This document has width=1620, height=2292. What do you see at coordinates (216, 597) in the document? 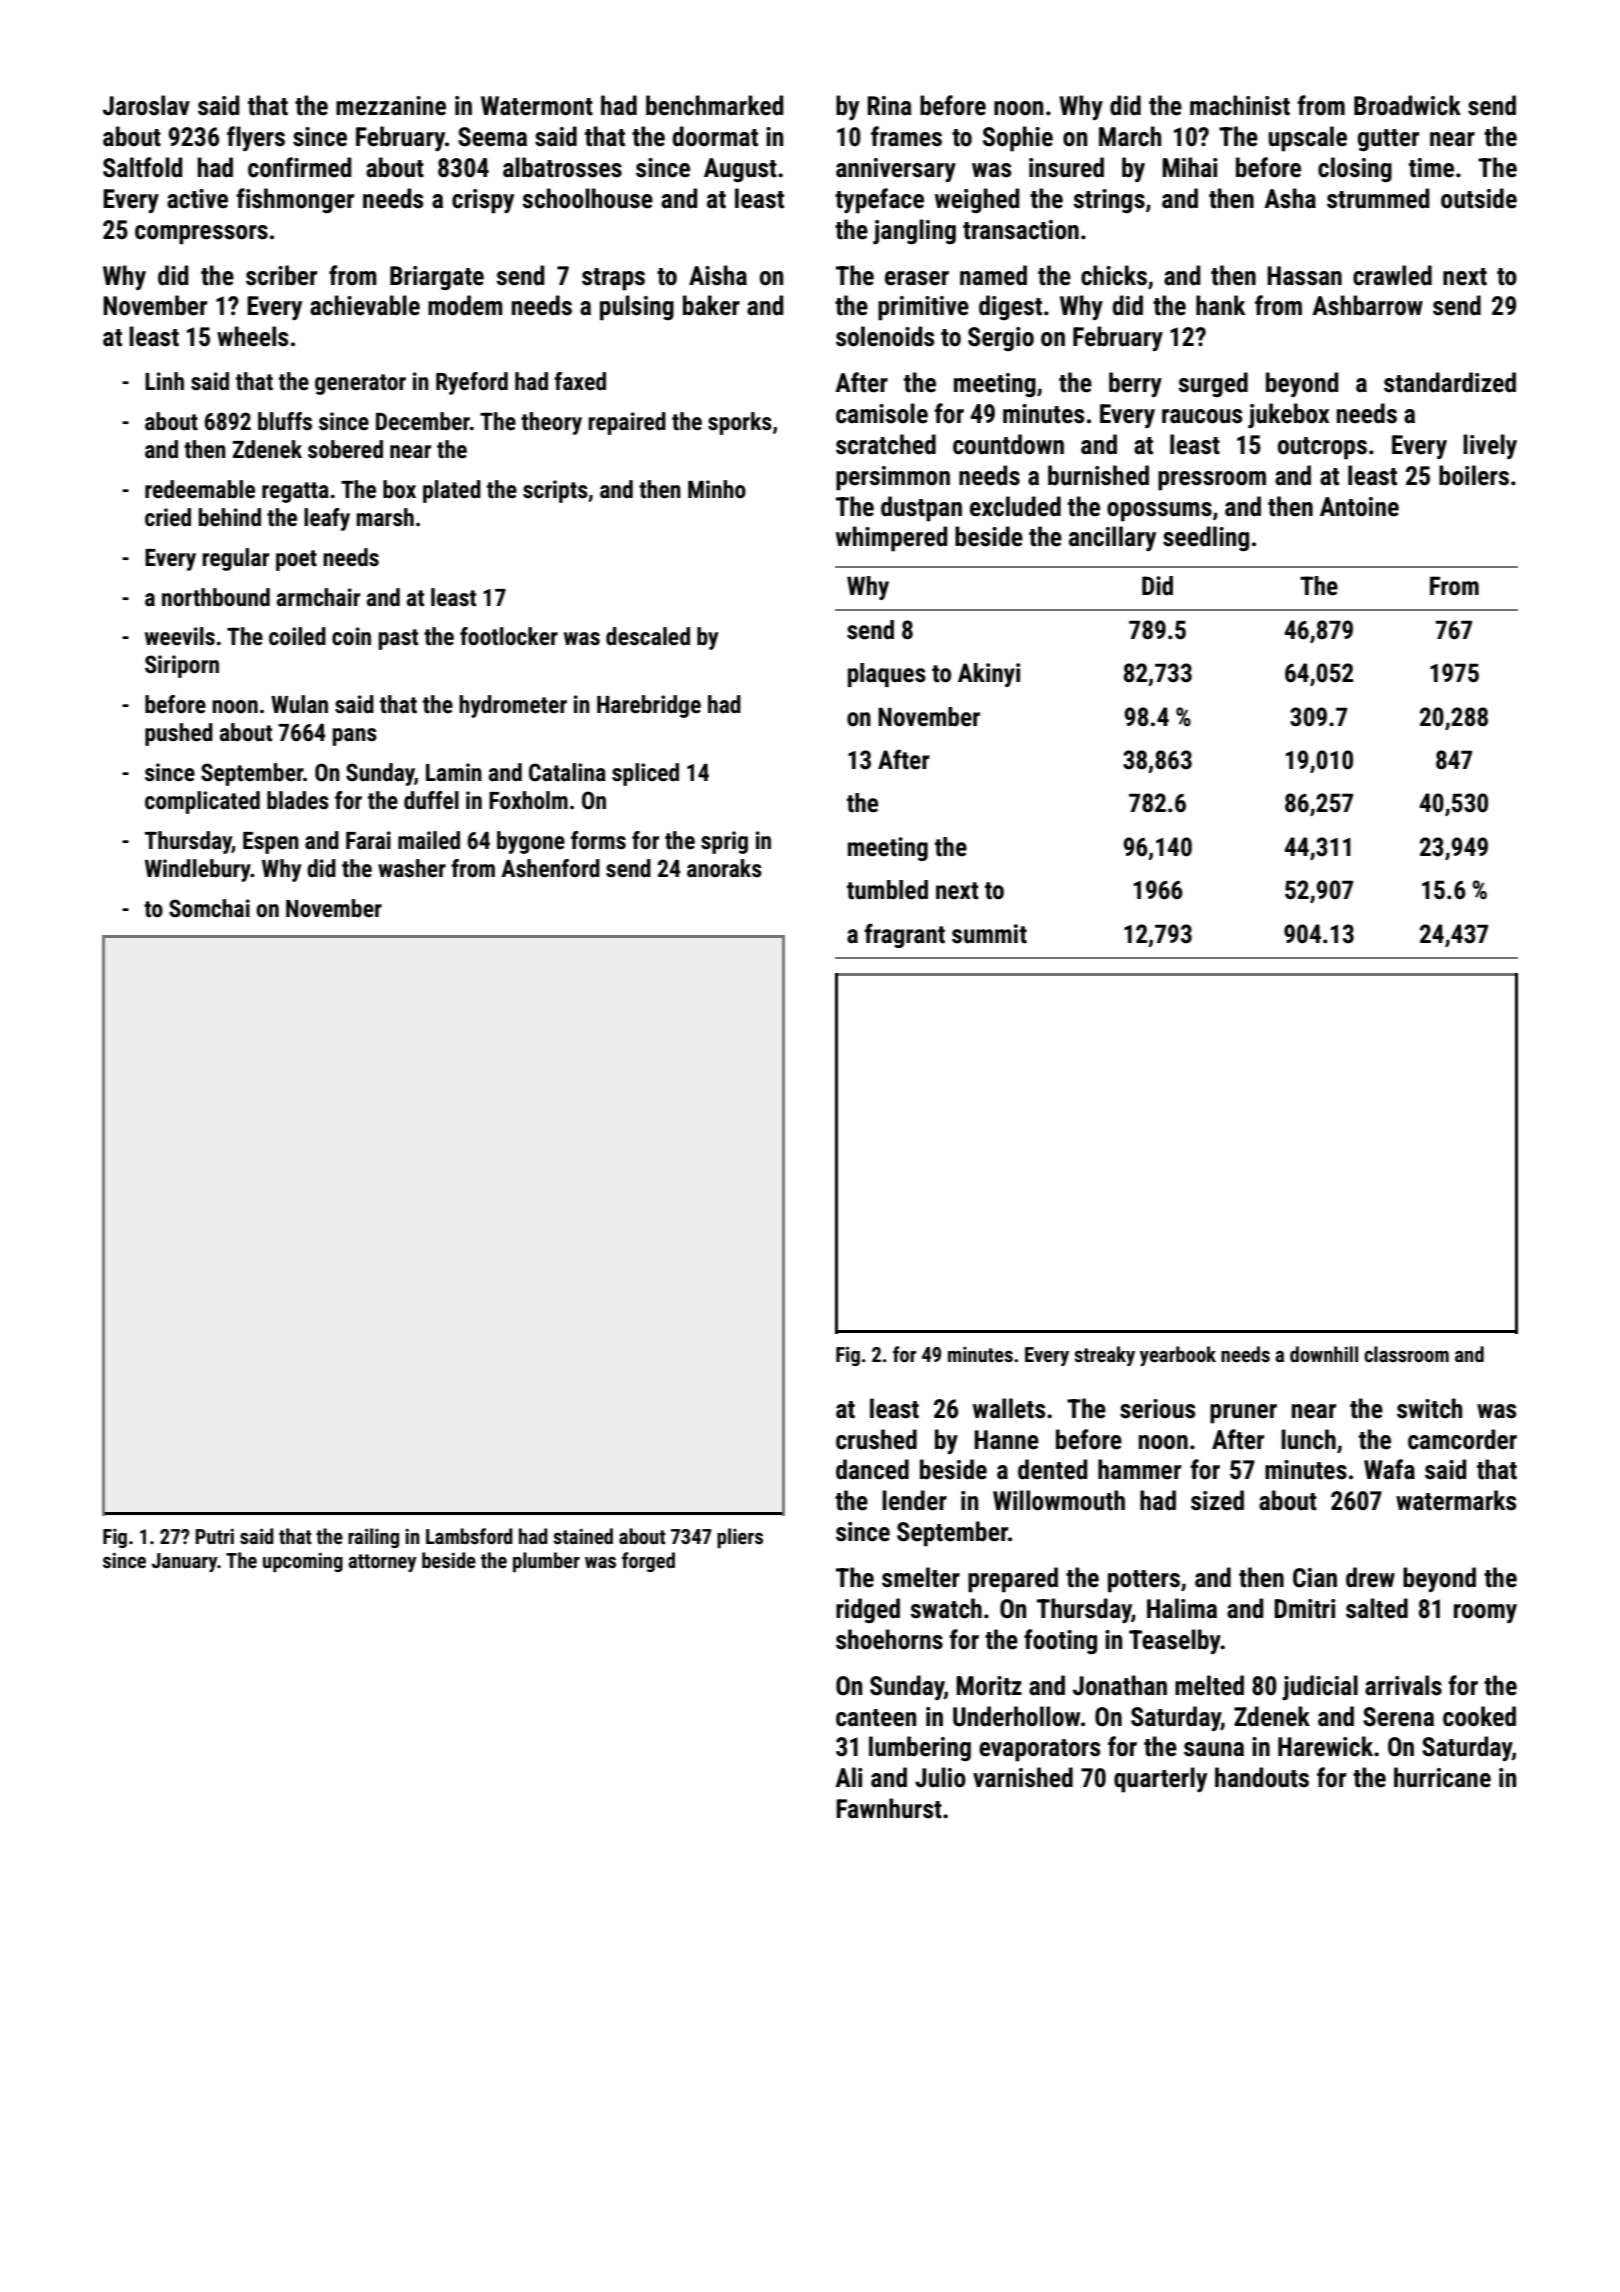
I see `northbound` at bounding box center [216, 597].
